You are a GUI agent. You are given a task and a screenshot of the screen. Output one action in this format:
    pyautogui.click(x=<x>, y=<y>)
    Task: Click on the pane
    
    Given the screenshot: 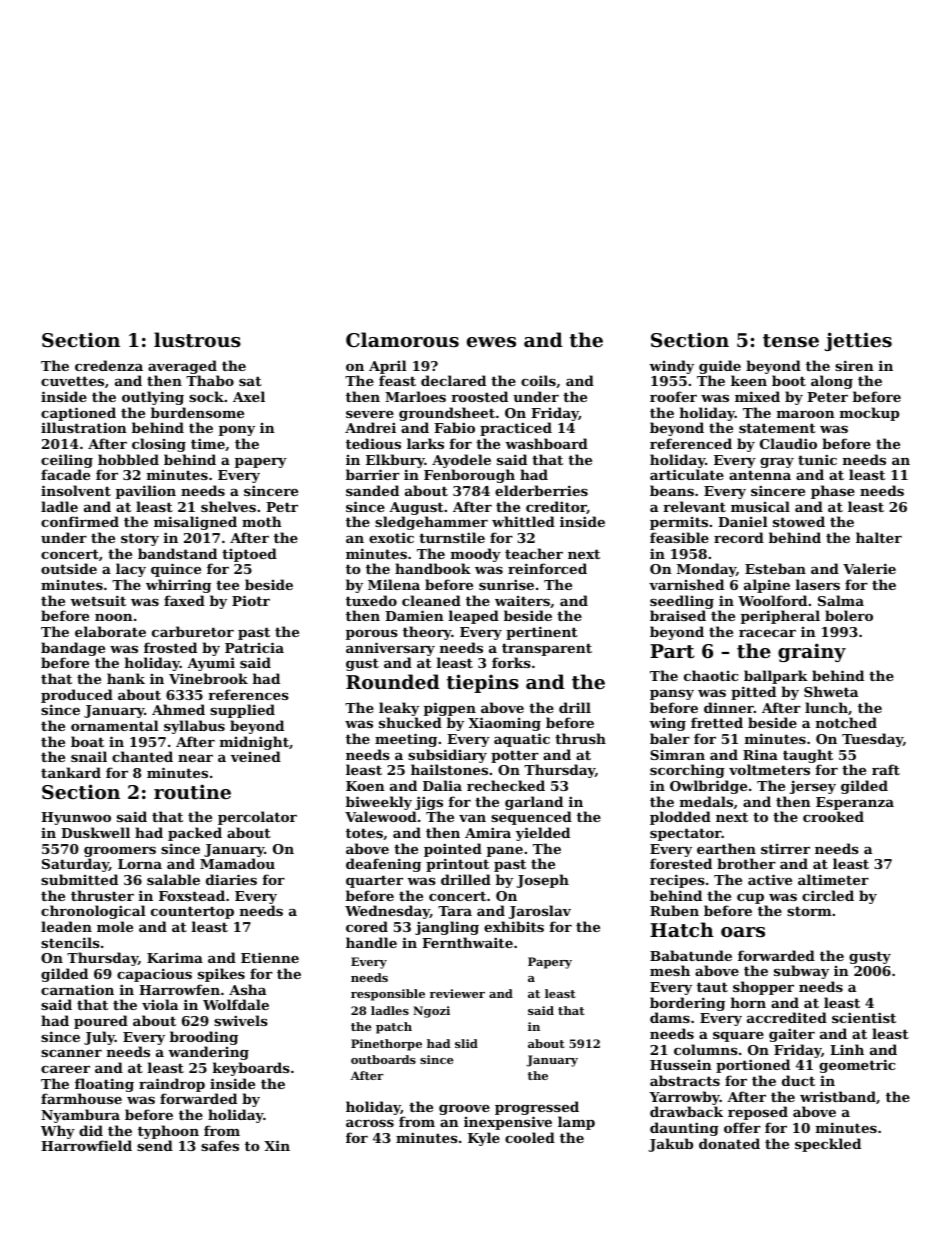 What is the action you would take?
    pyautogui.click(x=505, y=852)
